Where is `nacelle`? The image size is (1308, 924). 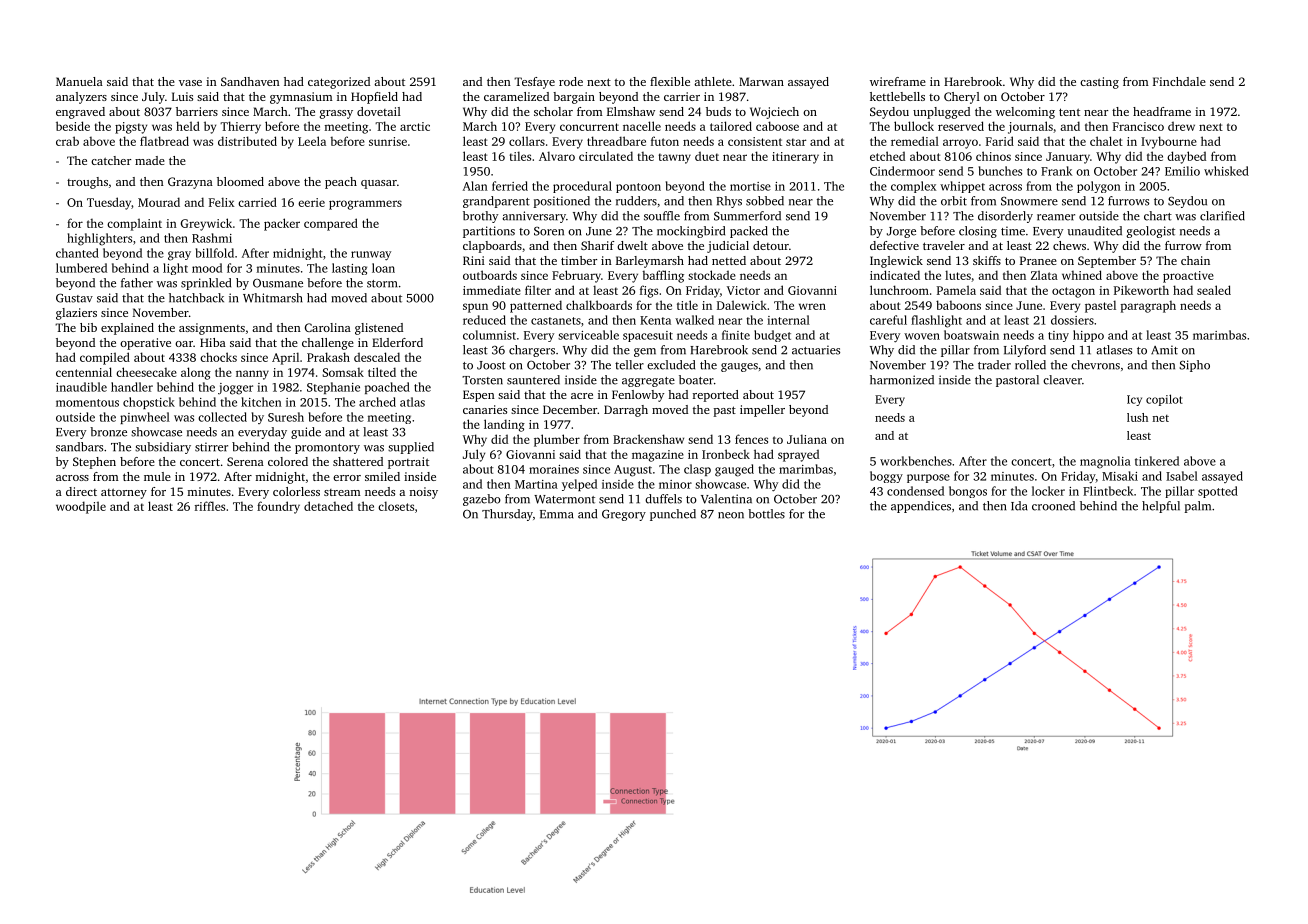
nacelle is located at coordinates (642, 126).
